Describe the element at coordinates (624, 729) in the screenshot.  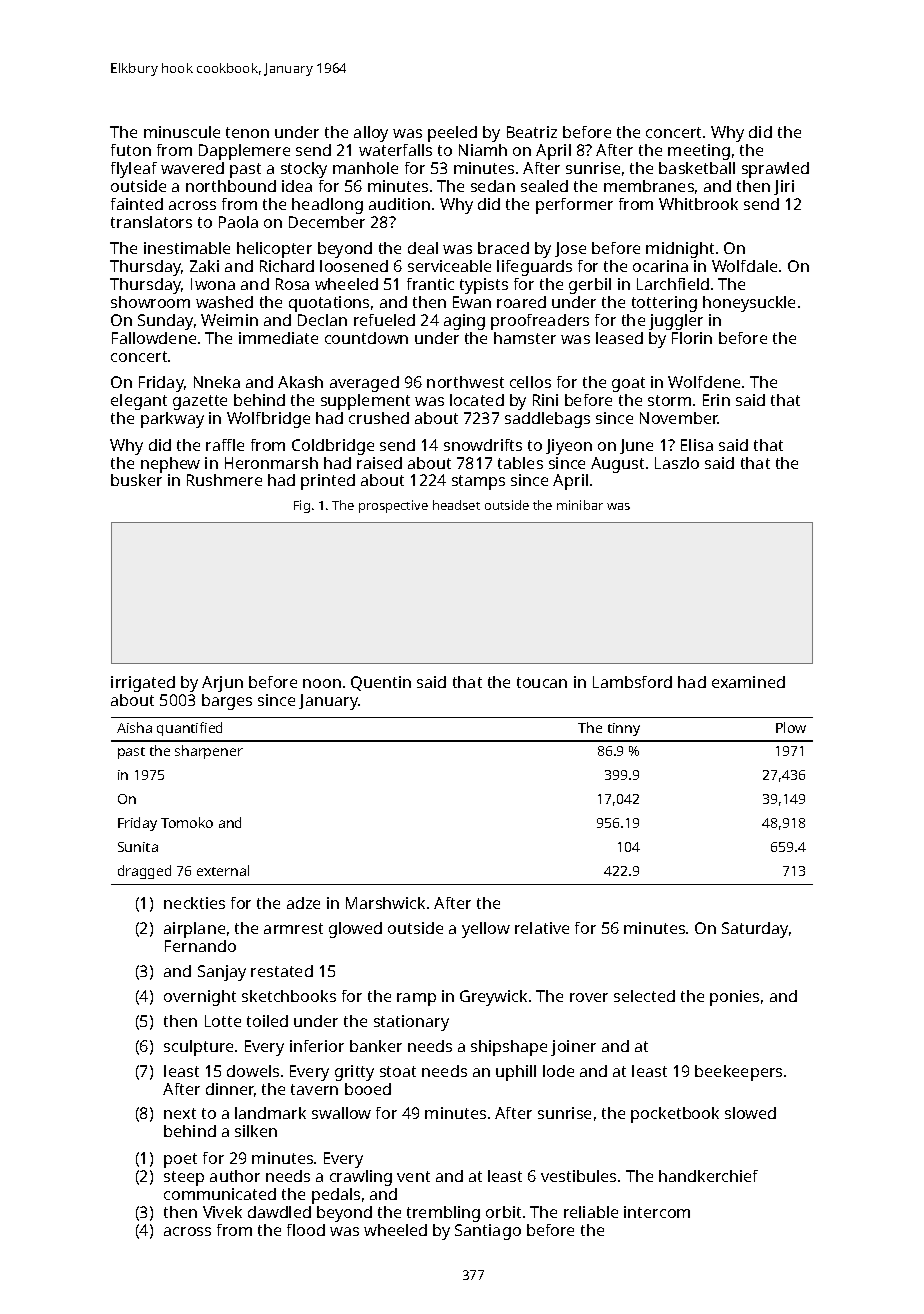
I see `tinny` at that location.
